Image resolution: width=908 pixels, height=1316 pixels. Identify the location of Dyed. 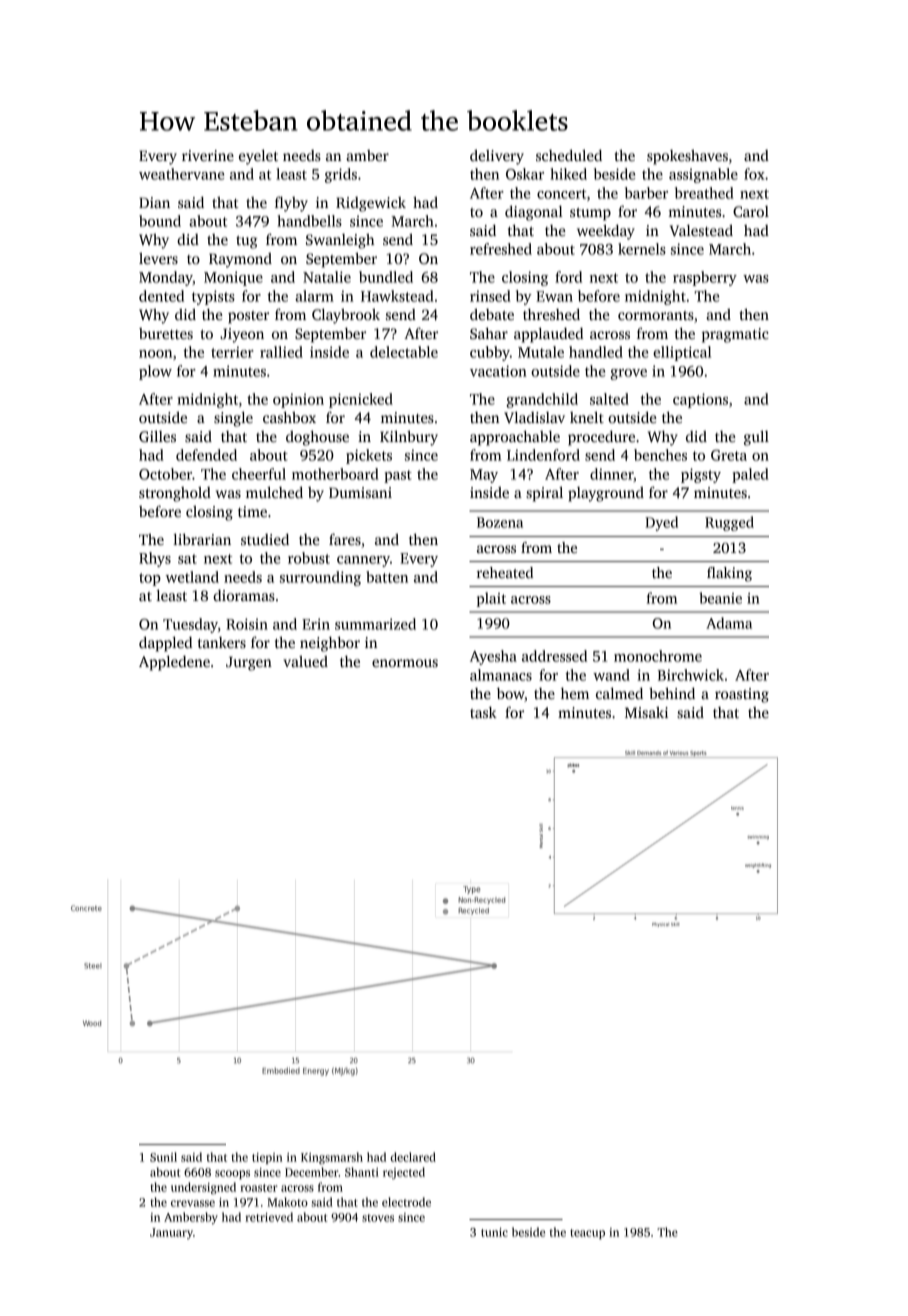
(661, 523).
